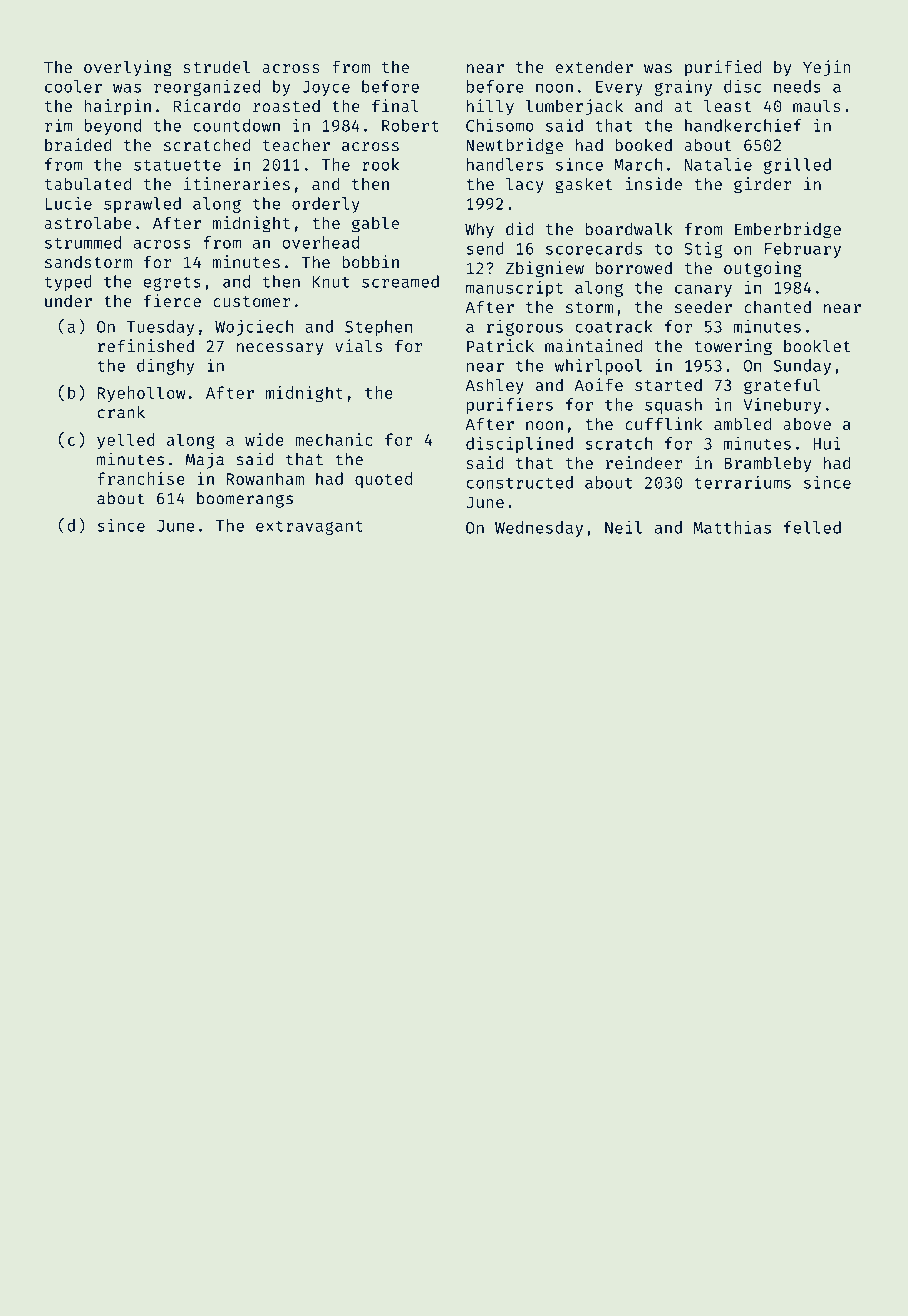  What do you see at coordinates (172, 283) in the screenshot?
I see `egrets` at bounding box center [172, 283].
